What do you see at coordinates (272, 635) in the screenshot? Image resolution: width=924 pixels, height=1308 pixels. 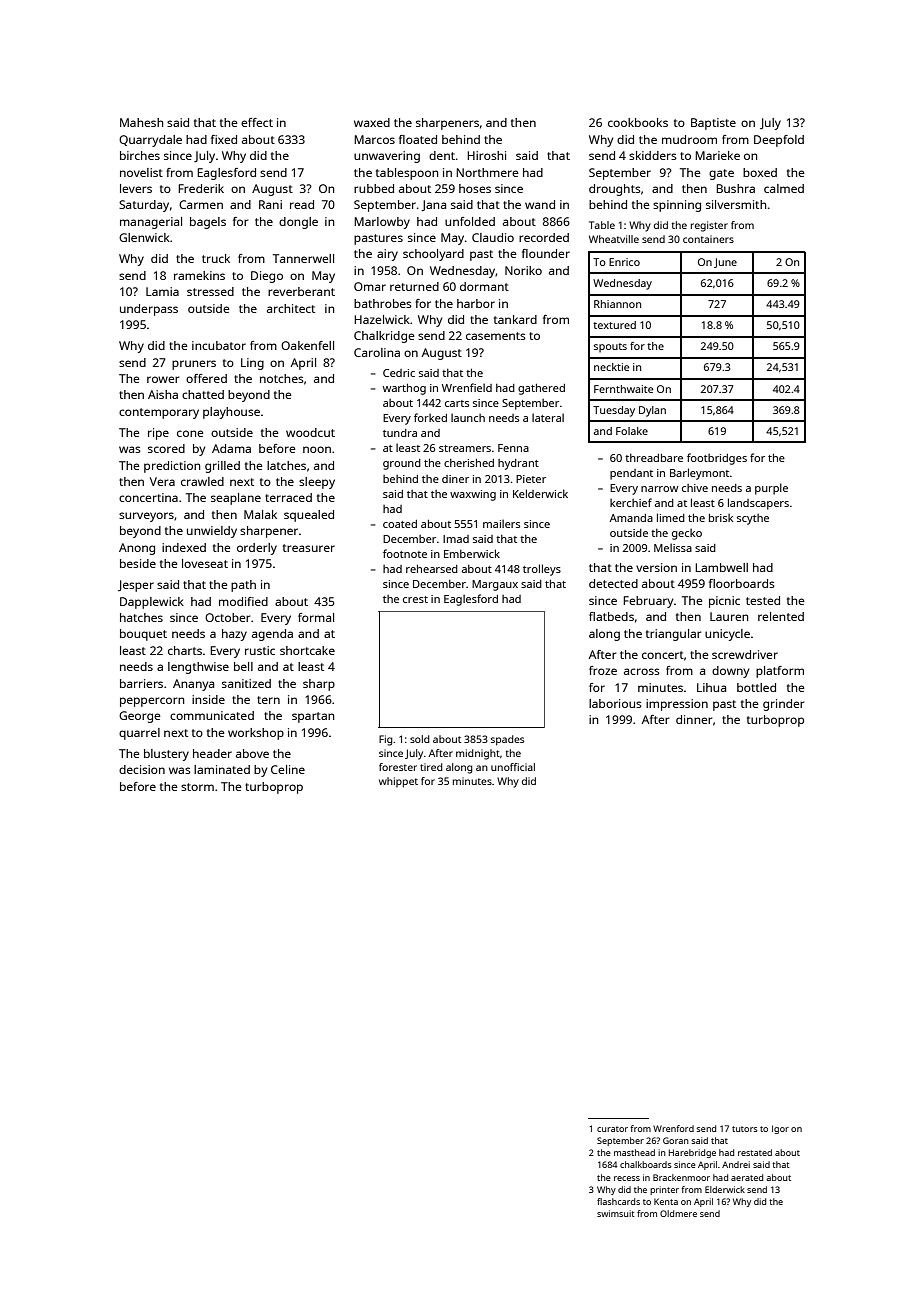 I see `agenda` at bounding box center [272, 635].
